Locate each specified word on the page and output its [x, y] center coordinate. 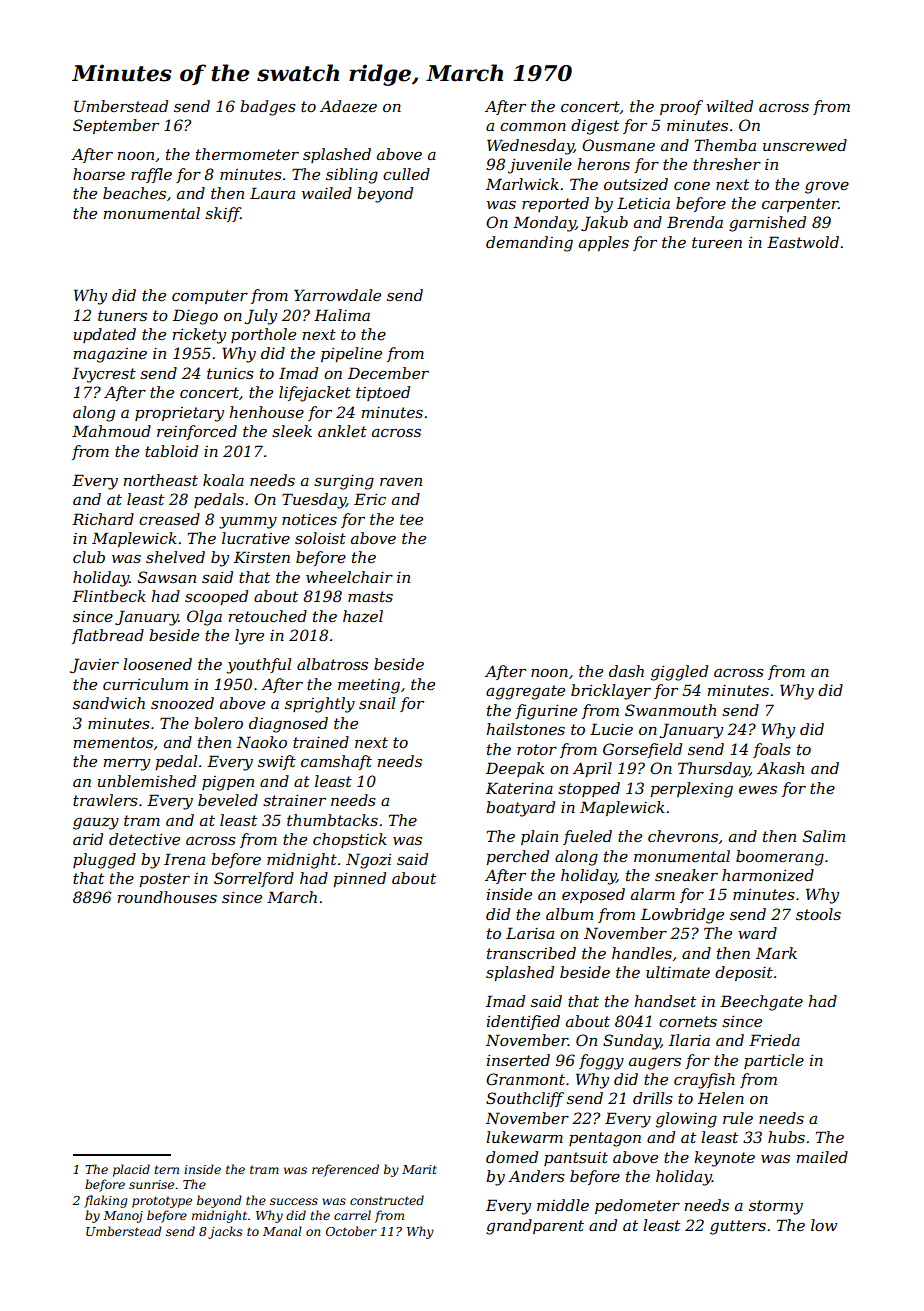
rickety [199, 336]
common [533, 127]
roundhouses [167, 897]
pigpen [228, 783]
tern [167, 1169]
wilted [729, 106]
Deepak [515, 769]
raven [401, 482]
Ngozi [368, 861]
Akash [780, 768]
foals [772, 750]
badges [268, 108]
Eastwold [803, 242]
